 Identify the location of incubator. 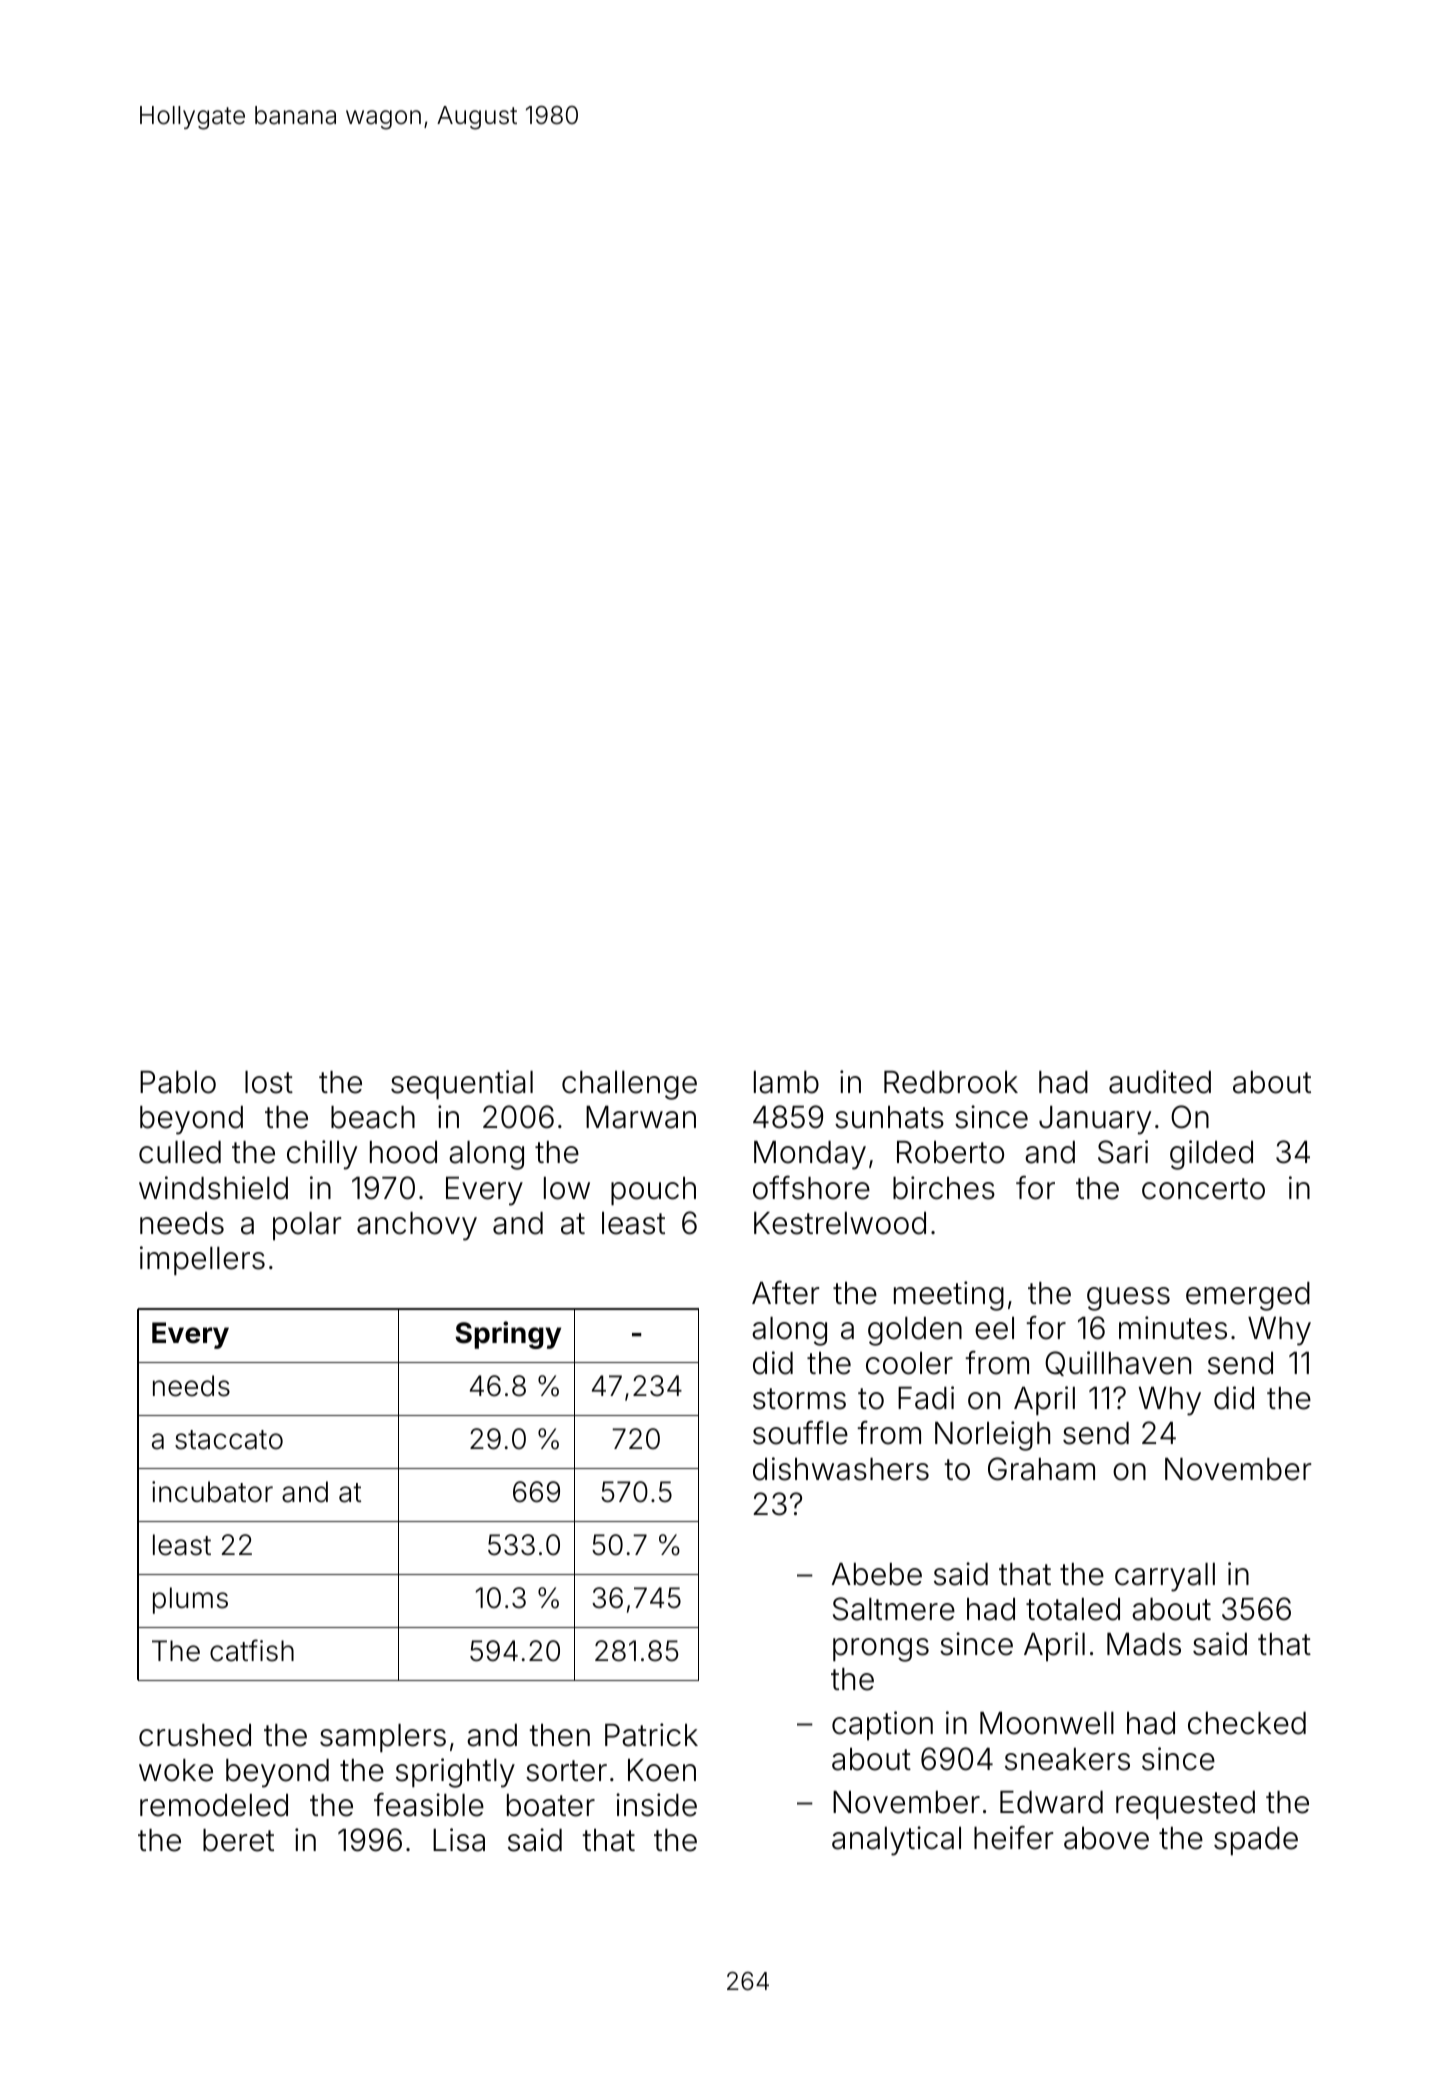
(212, 1492).
